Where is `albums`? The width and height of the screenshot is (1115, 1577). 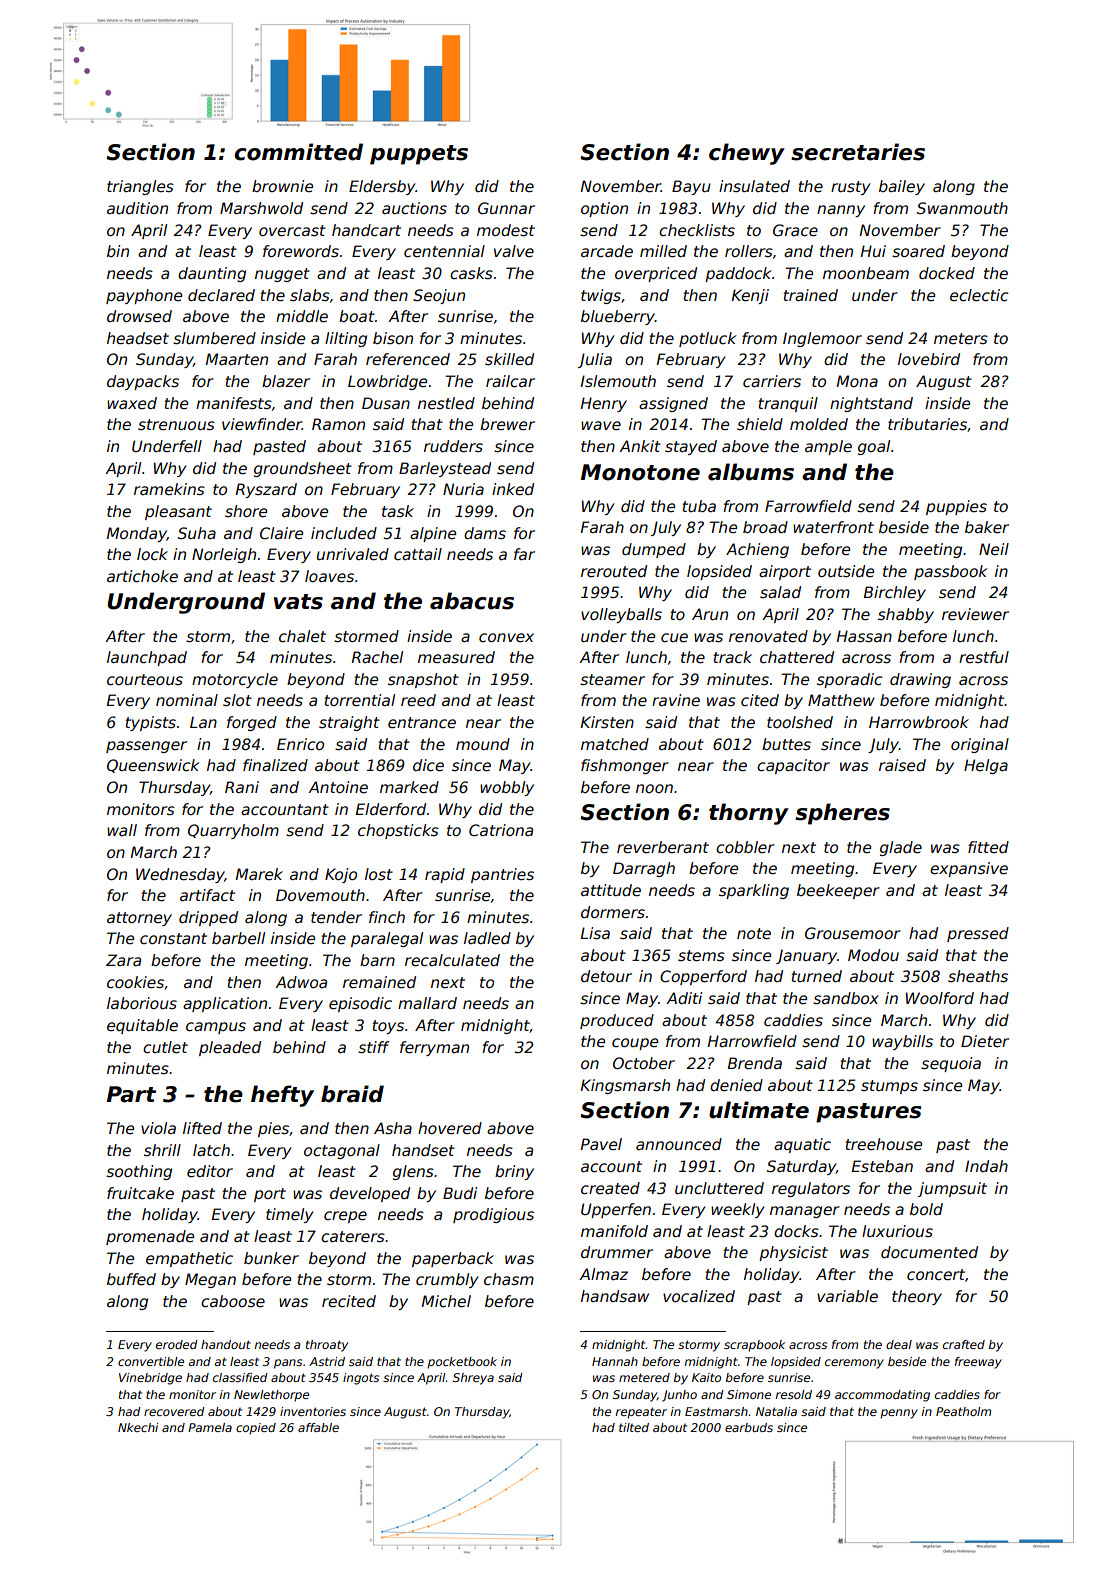
albums is located at coordinates (751, 472).
